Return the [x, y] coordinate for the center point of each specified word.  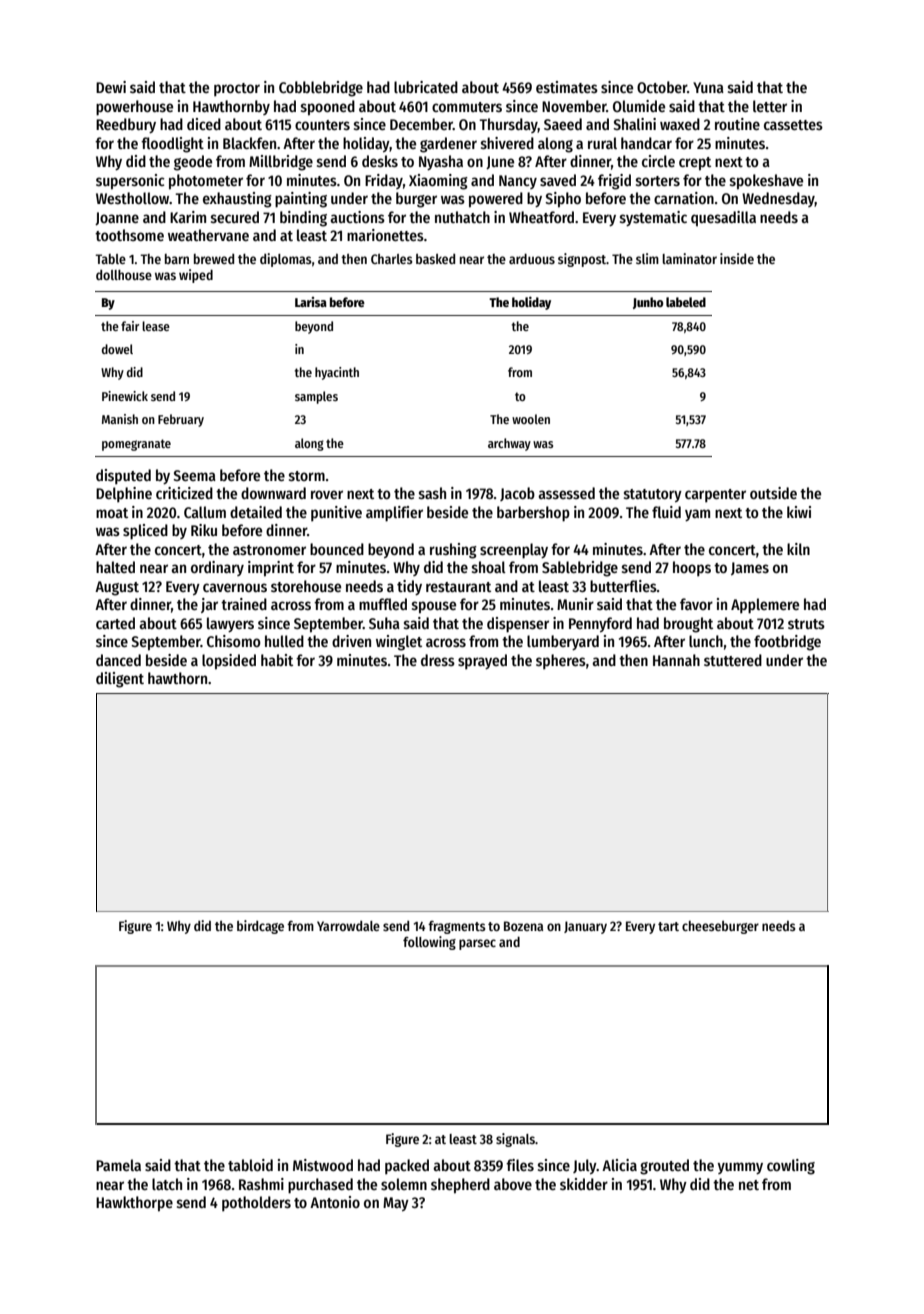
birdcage [260, 927]
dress [438, 660]
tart [668, 926]
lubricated [426, 87]
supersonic [130, 182]
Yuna [708, 87]
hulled [284, 641]
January [585, 927]
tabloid [250, 1165]
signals [515, 1140]
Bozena [523, 926]
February [181, 420]
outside [773, 493]
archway [509, 444]
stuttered [733, 660]
